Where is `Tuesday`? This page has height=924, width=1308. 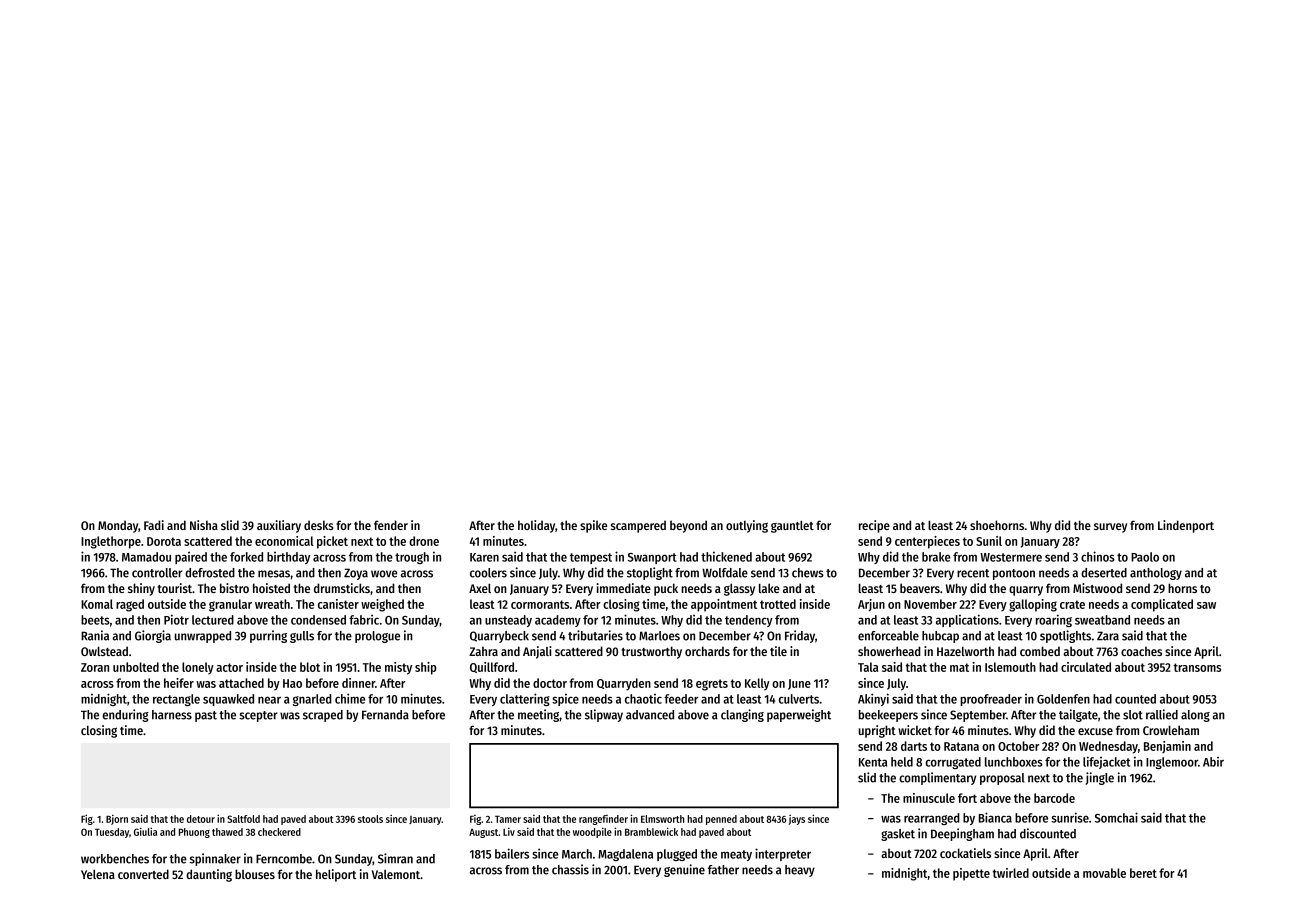 Tuesday is located at coordinates (112, 833).
